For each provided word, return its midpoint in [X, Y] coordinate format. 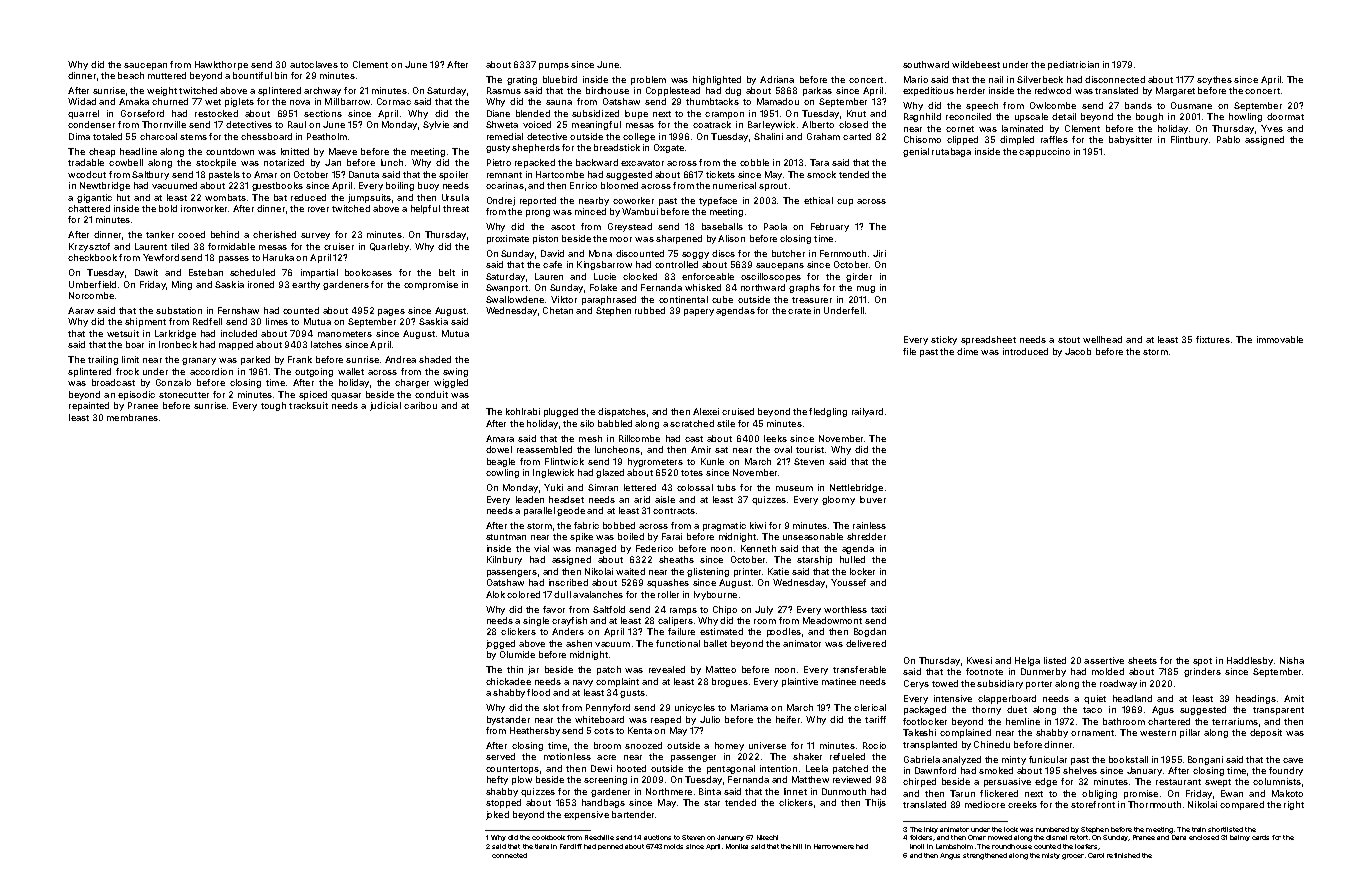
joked [497, 815]
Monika [737, 846]
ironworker [204, 208]
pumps [554, 66]
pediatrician [1073, 65]
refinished [1123, 855]
